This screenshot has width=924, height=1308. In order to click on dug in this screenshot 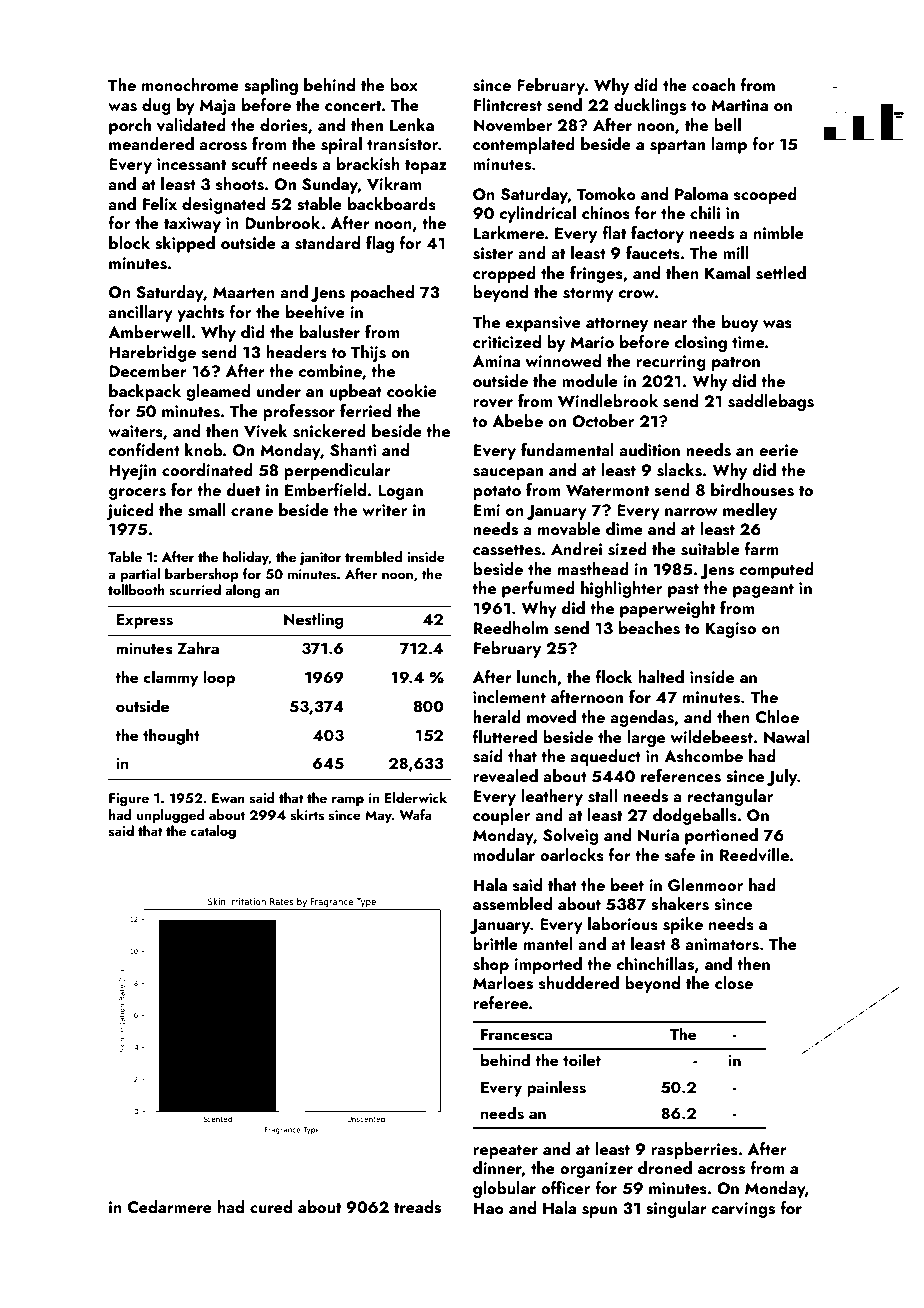, I will do `click(156, 106)`.
